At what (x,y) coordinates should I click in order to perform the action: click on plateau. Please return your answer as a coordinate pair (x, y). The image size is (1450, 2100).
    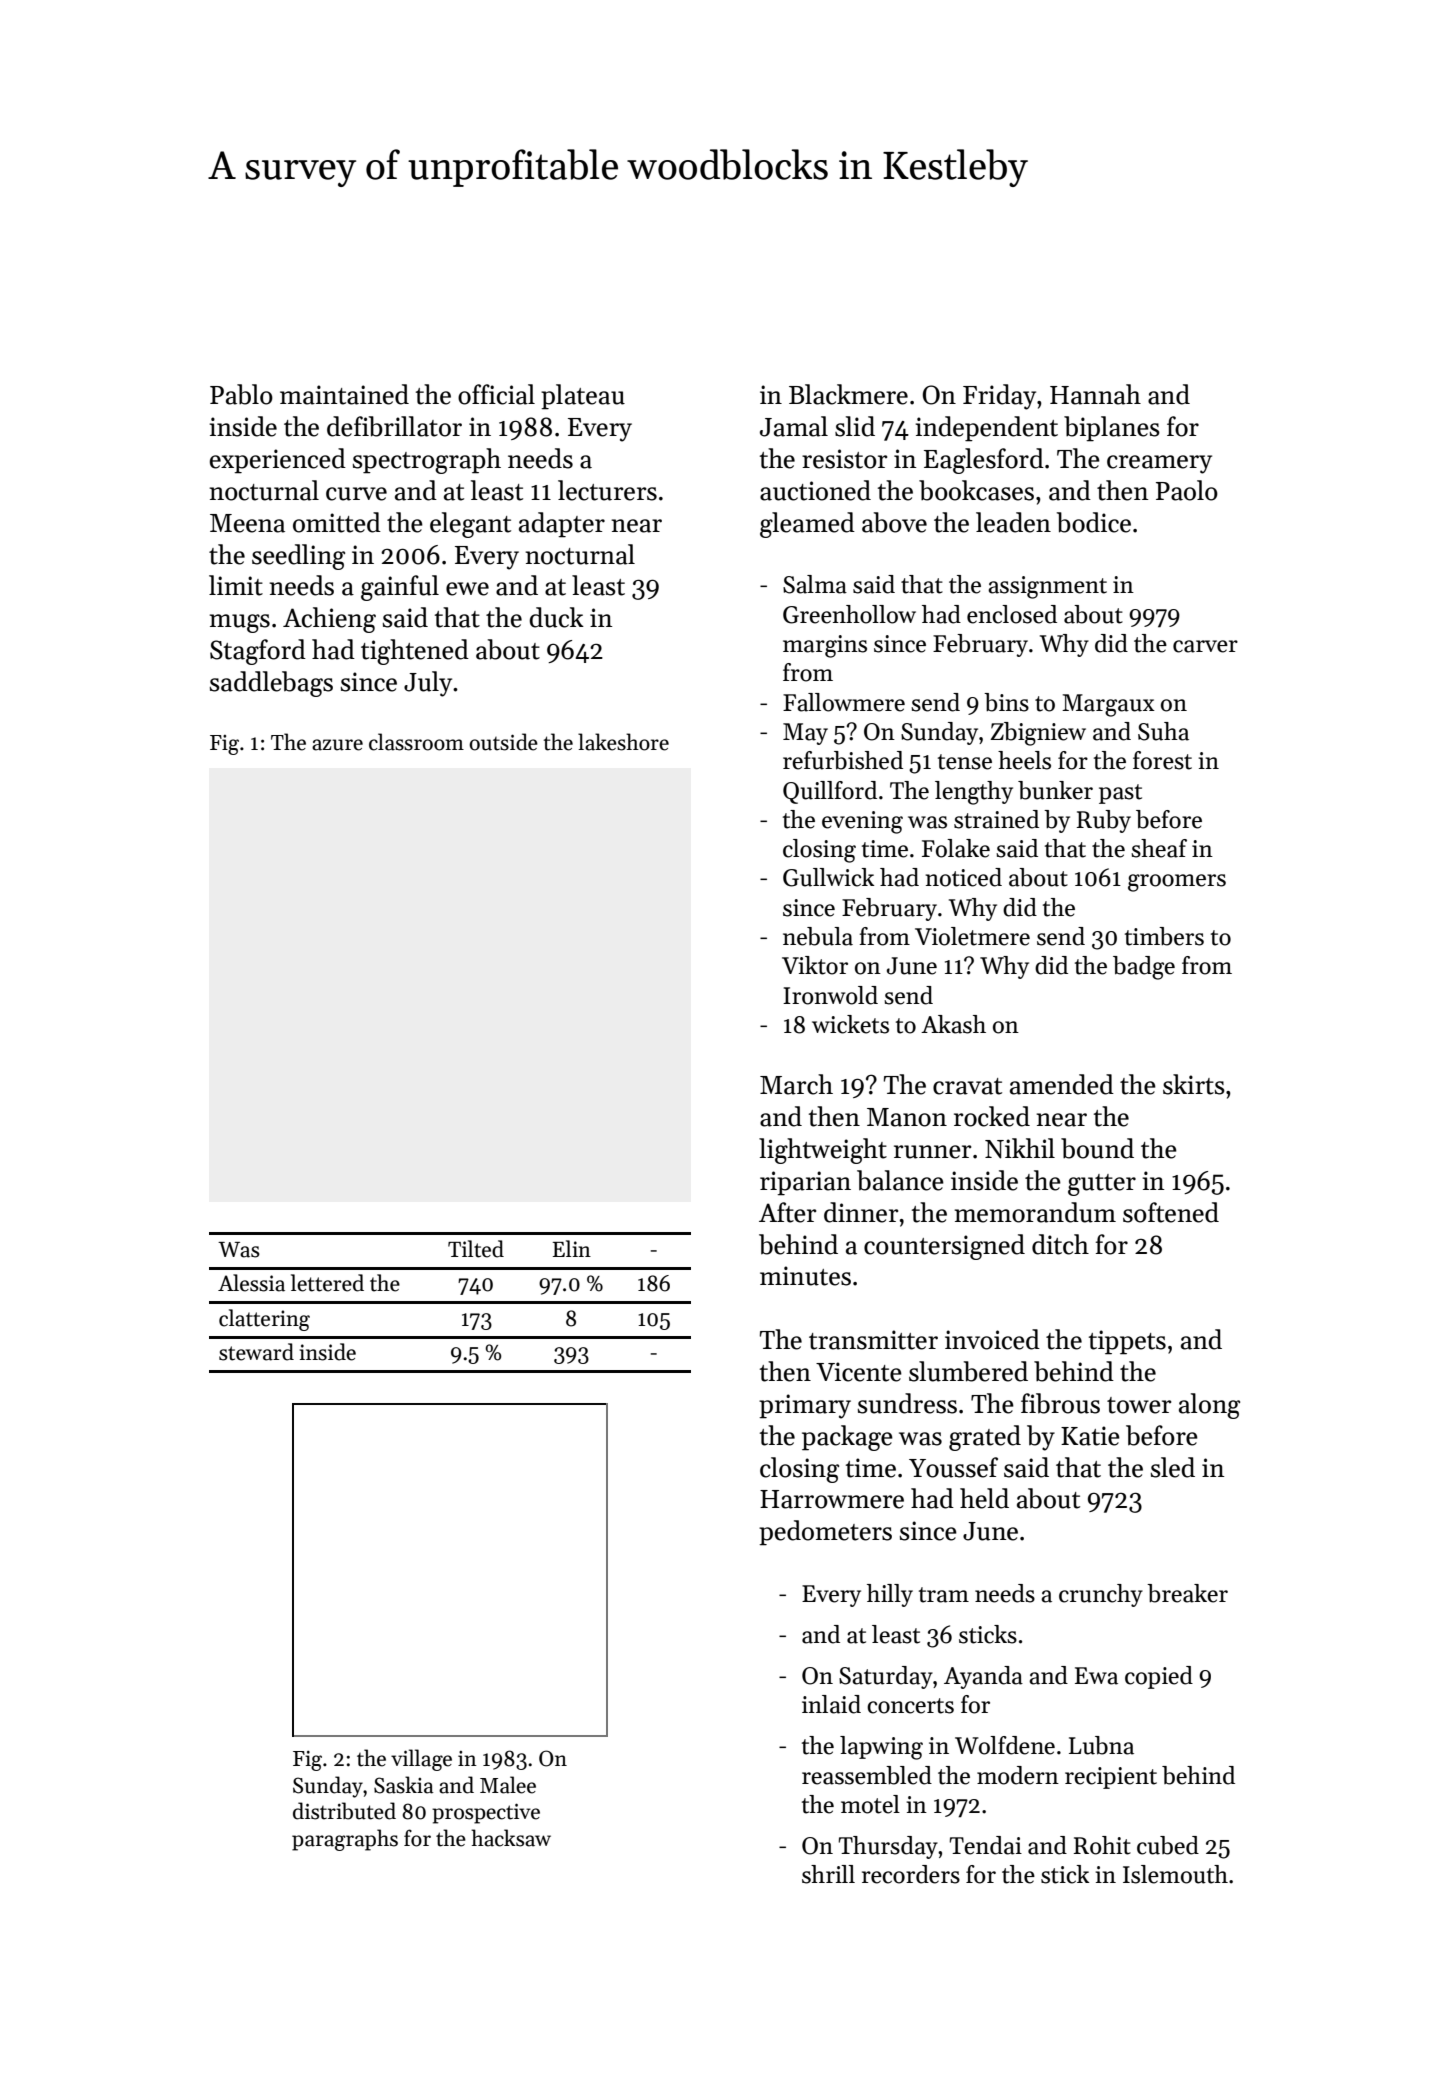
    Looking at the image, I should click on (583, 397).
